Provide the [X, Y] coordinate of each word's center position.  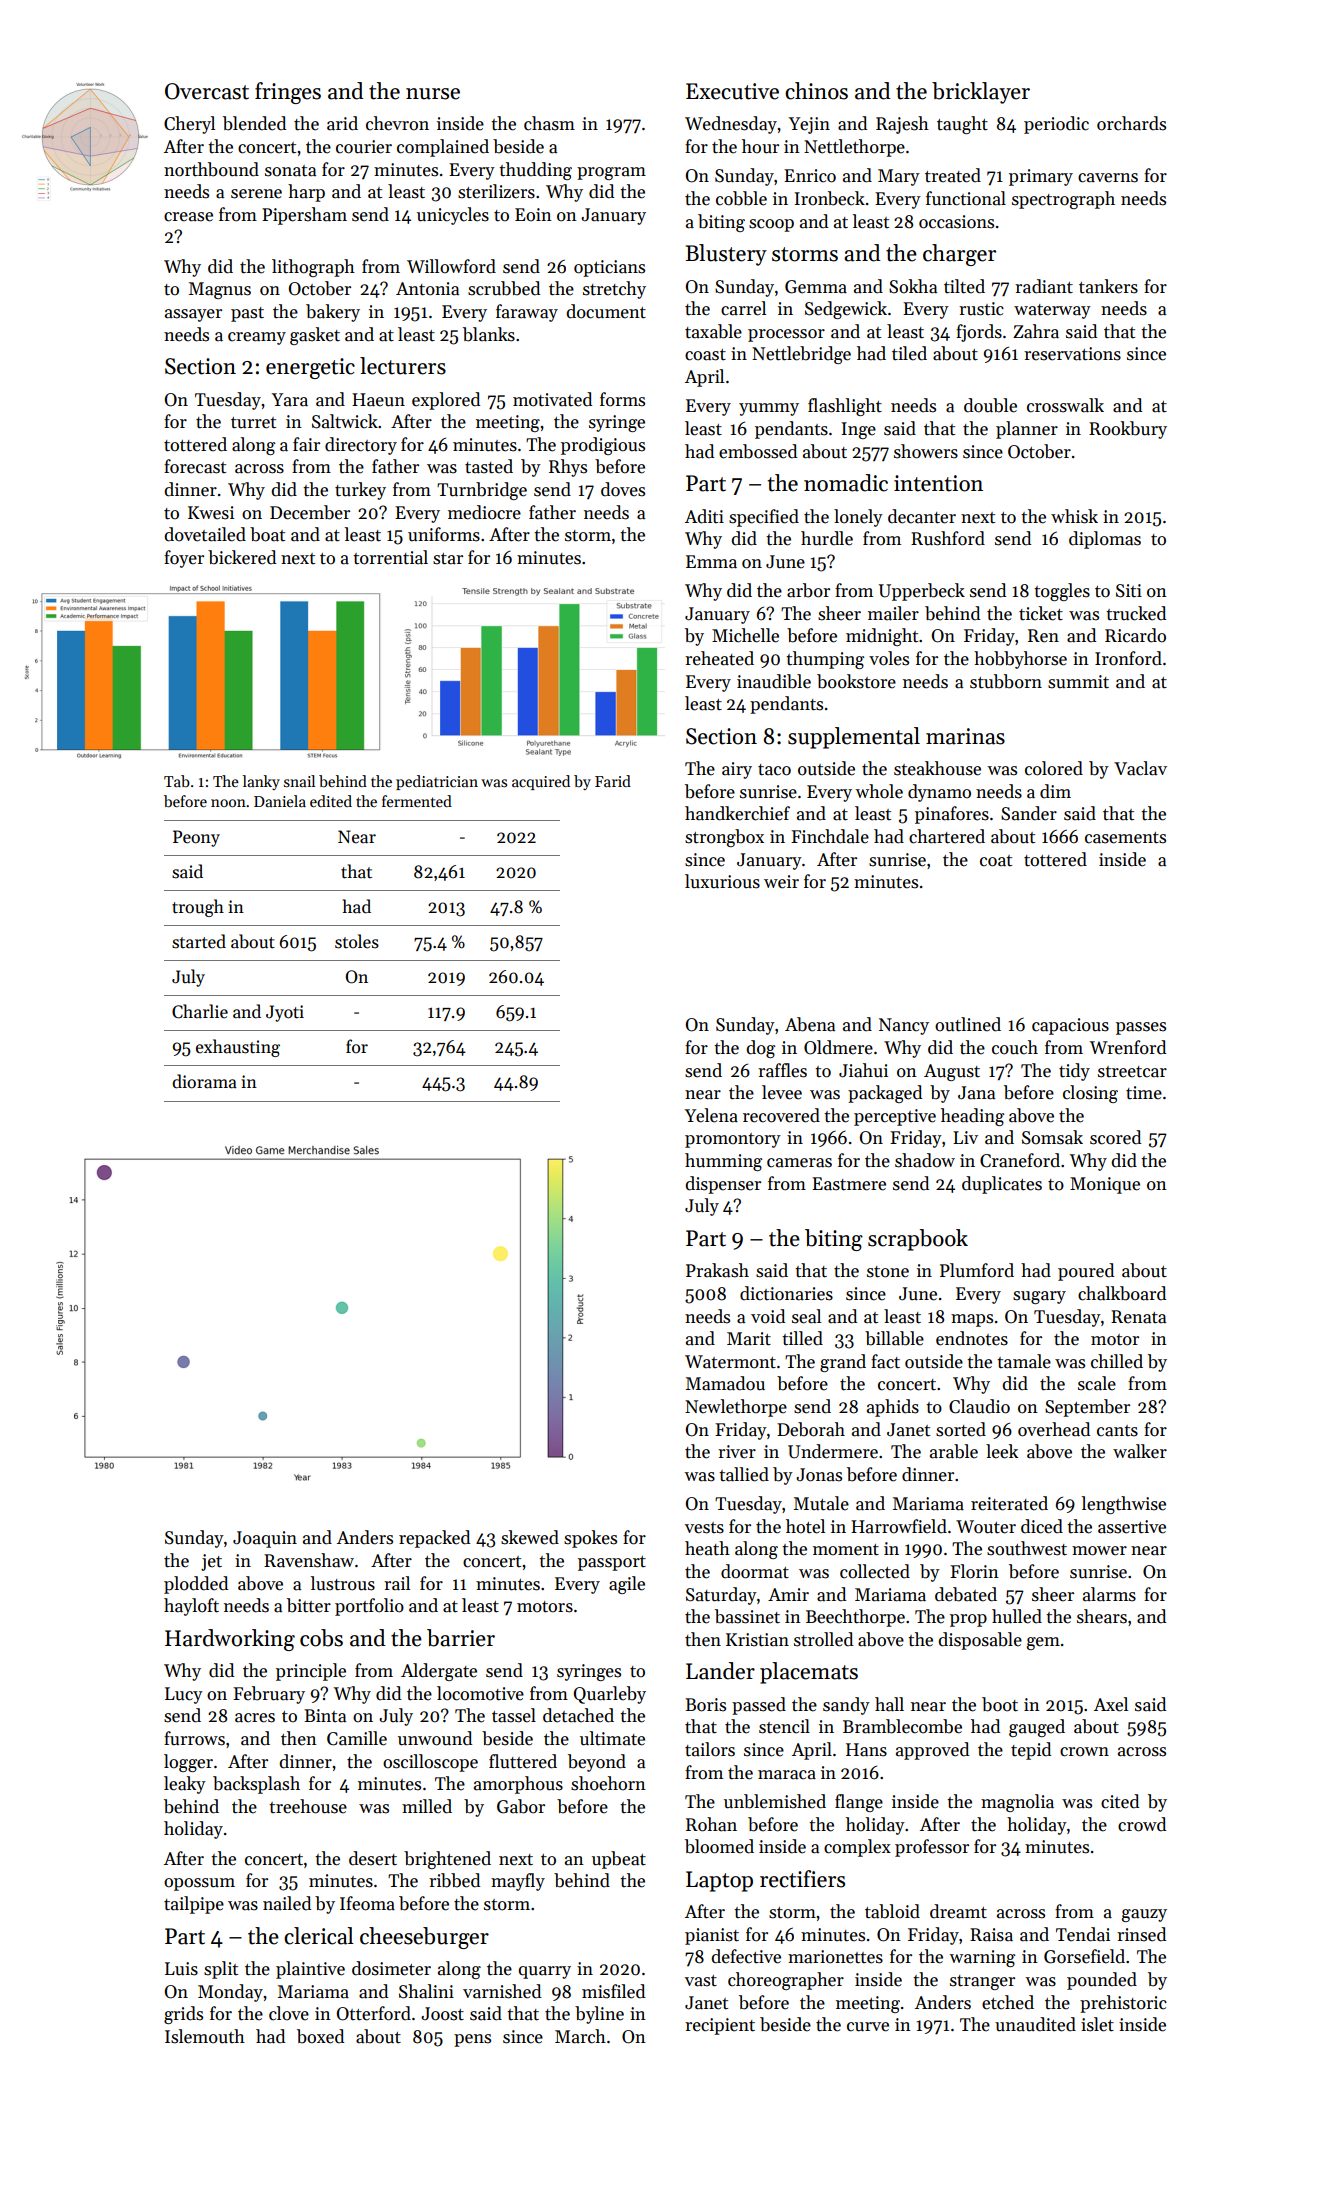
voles [889, 658]
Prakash [717, 1270]
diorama [204, 1081]
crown [1084, 1752]
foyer [184, 559]
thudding [535, 171]
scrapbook [918, 1240]
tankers [1108, 286]
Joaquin [265, 1539]
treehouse [308, 1806]
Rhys [568, 468]
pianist [712, 1936]
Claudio [979, 1406]
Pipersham [304, 216]
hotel [805, 1526]
